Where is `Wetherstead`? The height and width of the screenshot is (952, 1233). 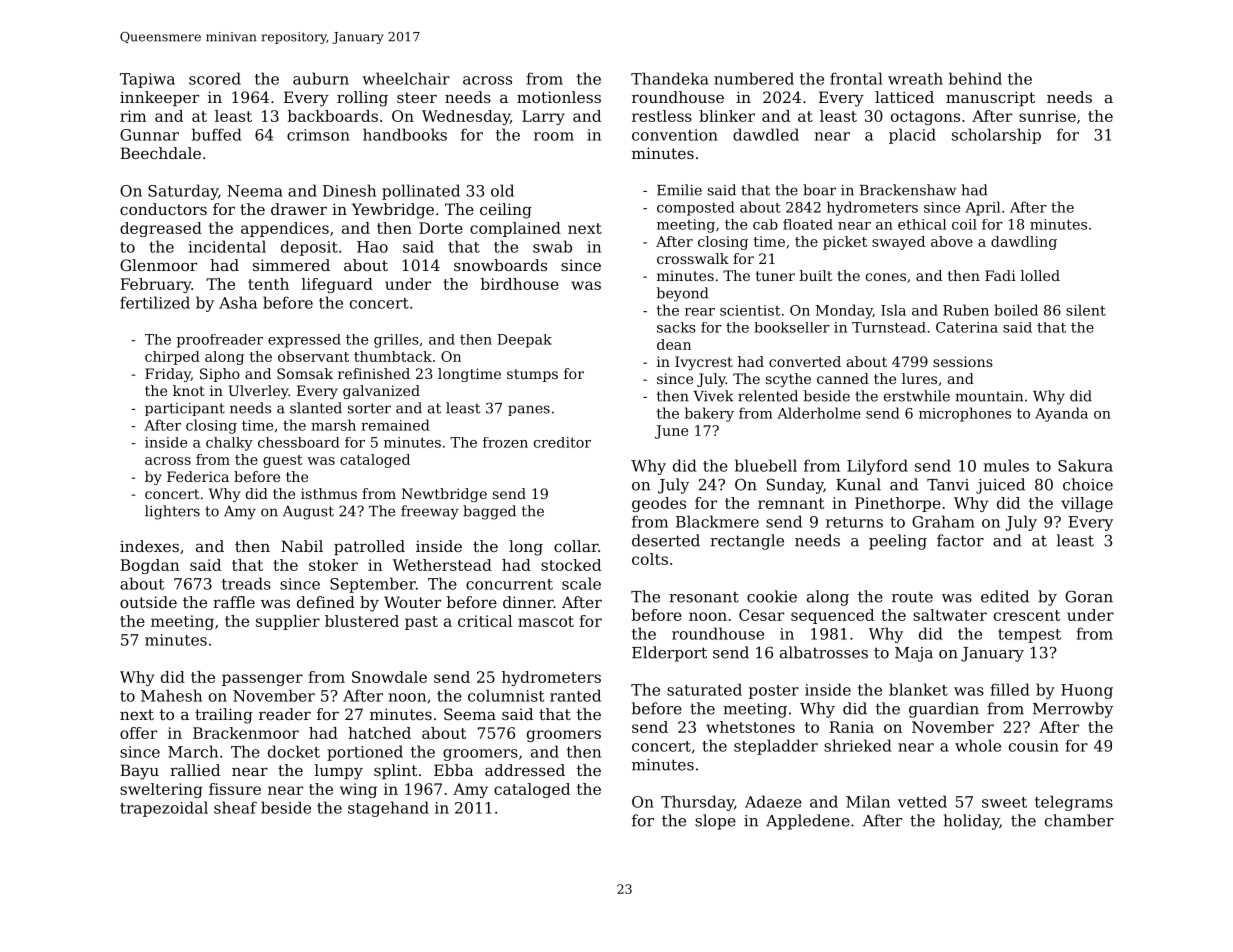
Wetherstead is located at coordinates (442, 565).
